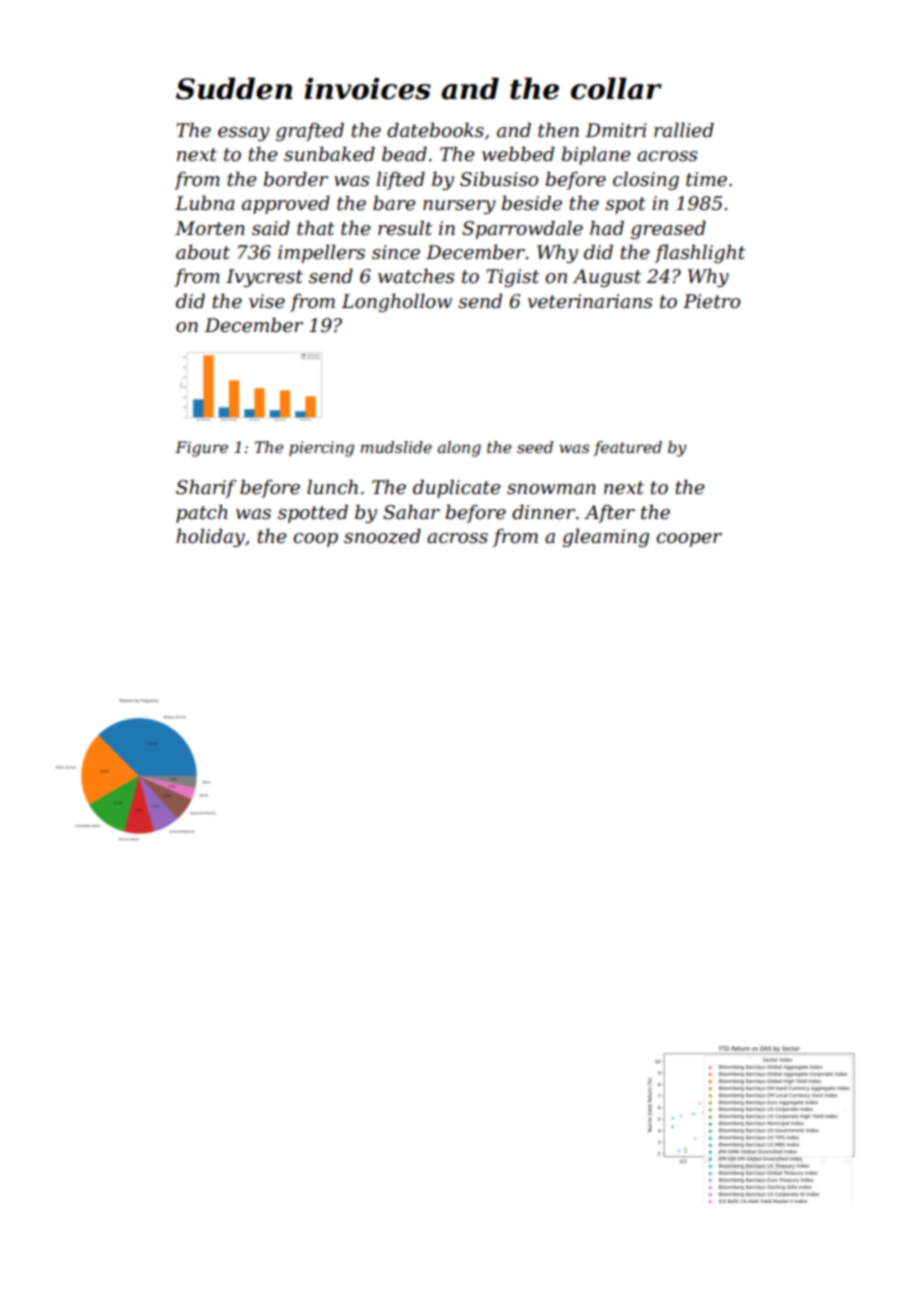 The image size is (924, 1311). What do you see at coordinates (267, 301) in the screenshot?
I see `vise` at bounding box center [267, 301].
